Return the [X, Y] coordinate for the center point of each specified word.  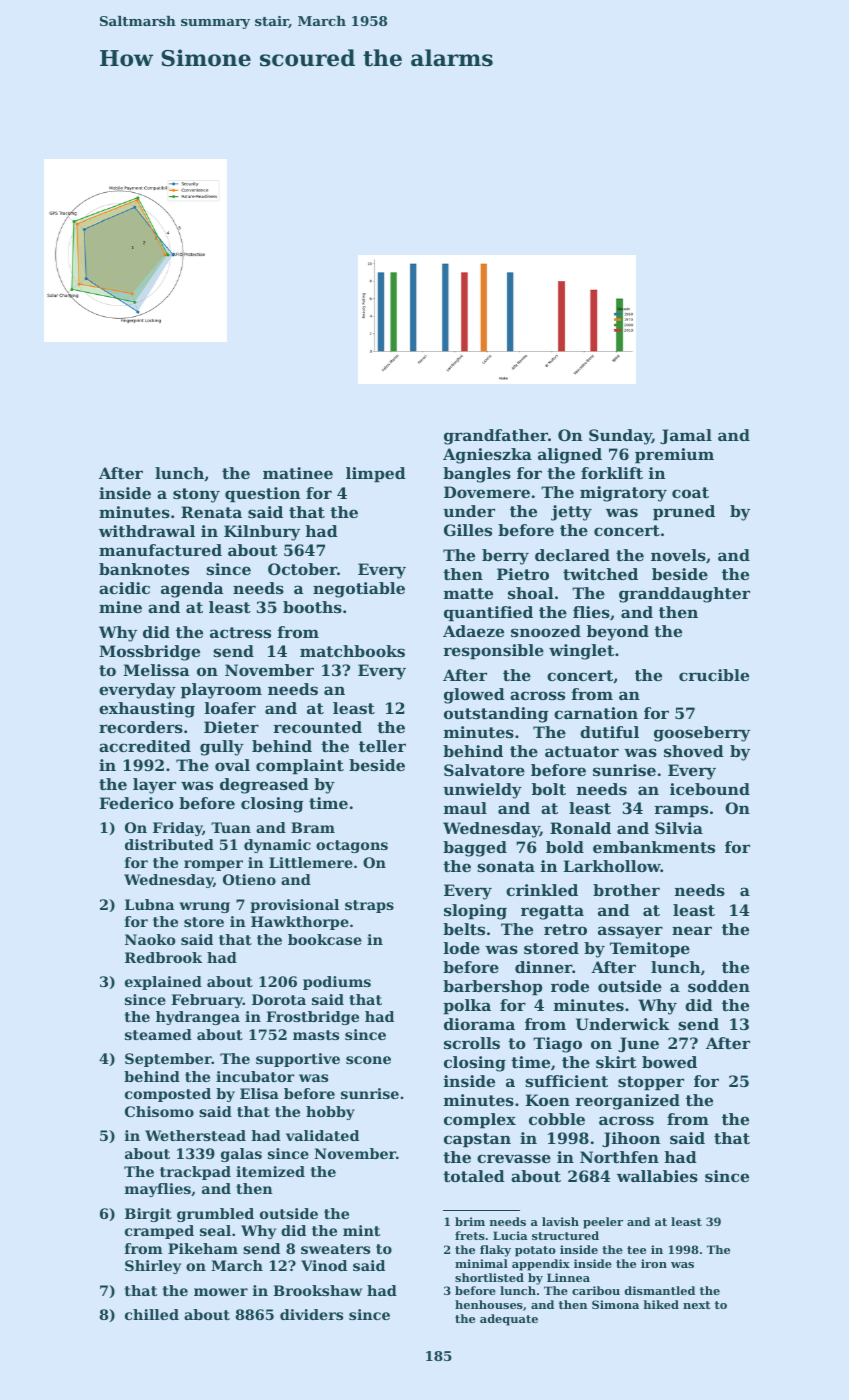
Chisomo [159, 1111]
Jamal [686, 436]
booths [312, 607]
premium [674, 456]
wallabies [657, 1176]
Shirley [153, 1267]
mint [361, 1230]
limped [376, 475]
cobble [557, 1119]
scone [368, 1060]
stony [196, 495]
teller [382, 746]
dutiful [609, 732]
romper [213, 865]
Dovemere [487, 492]
